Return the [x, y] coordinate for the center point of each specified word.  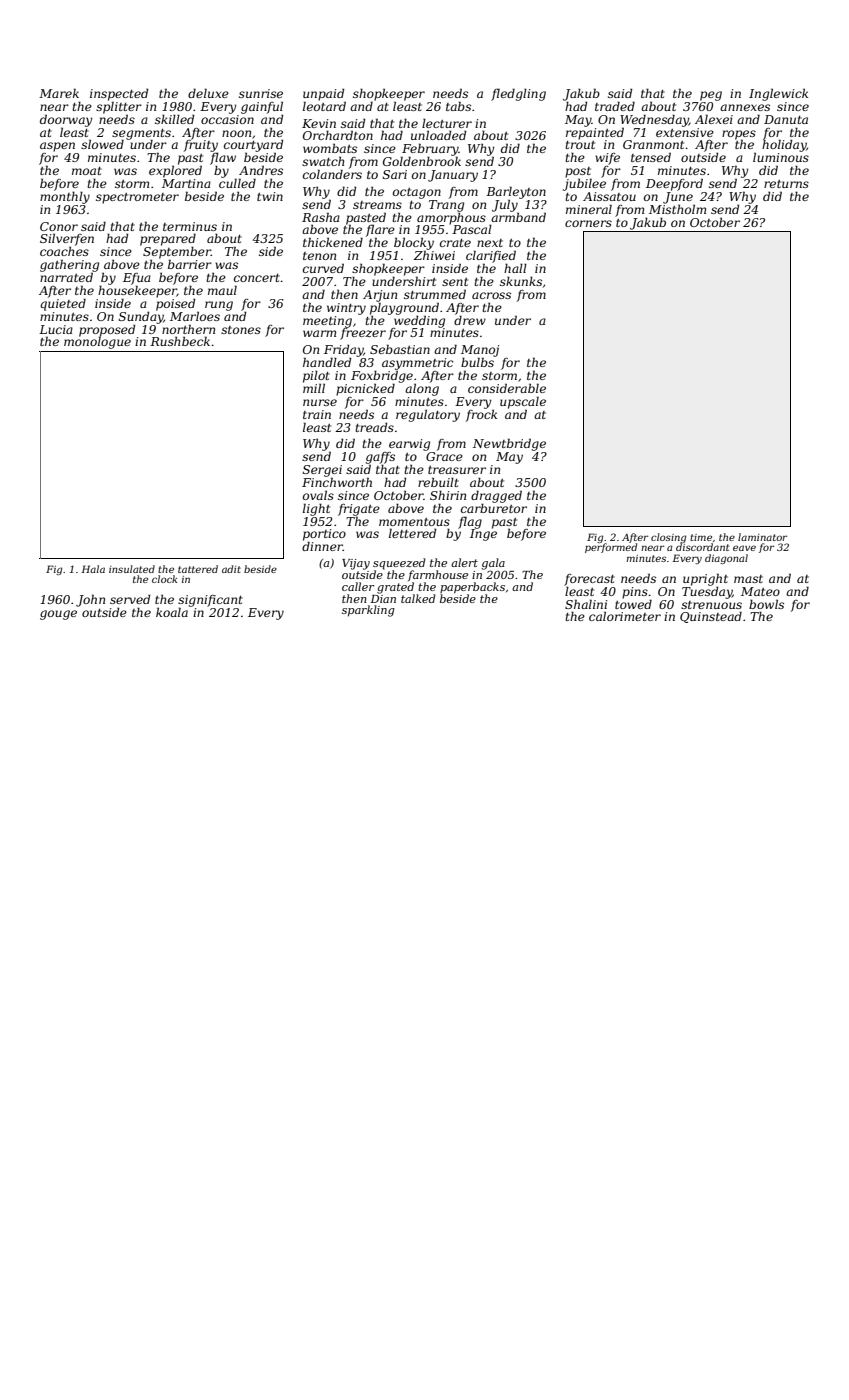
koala [172, 612]
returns [786, 184]
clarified [491, 256]
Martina [186, 183]
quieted [63, 304]
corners [588, 223]
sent [455, 282]
